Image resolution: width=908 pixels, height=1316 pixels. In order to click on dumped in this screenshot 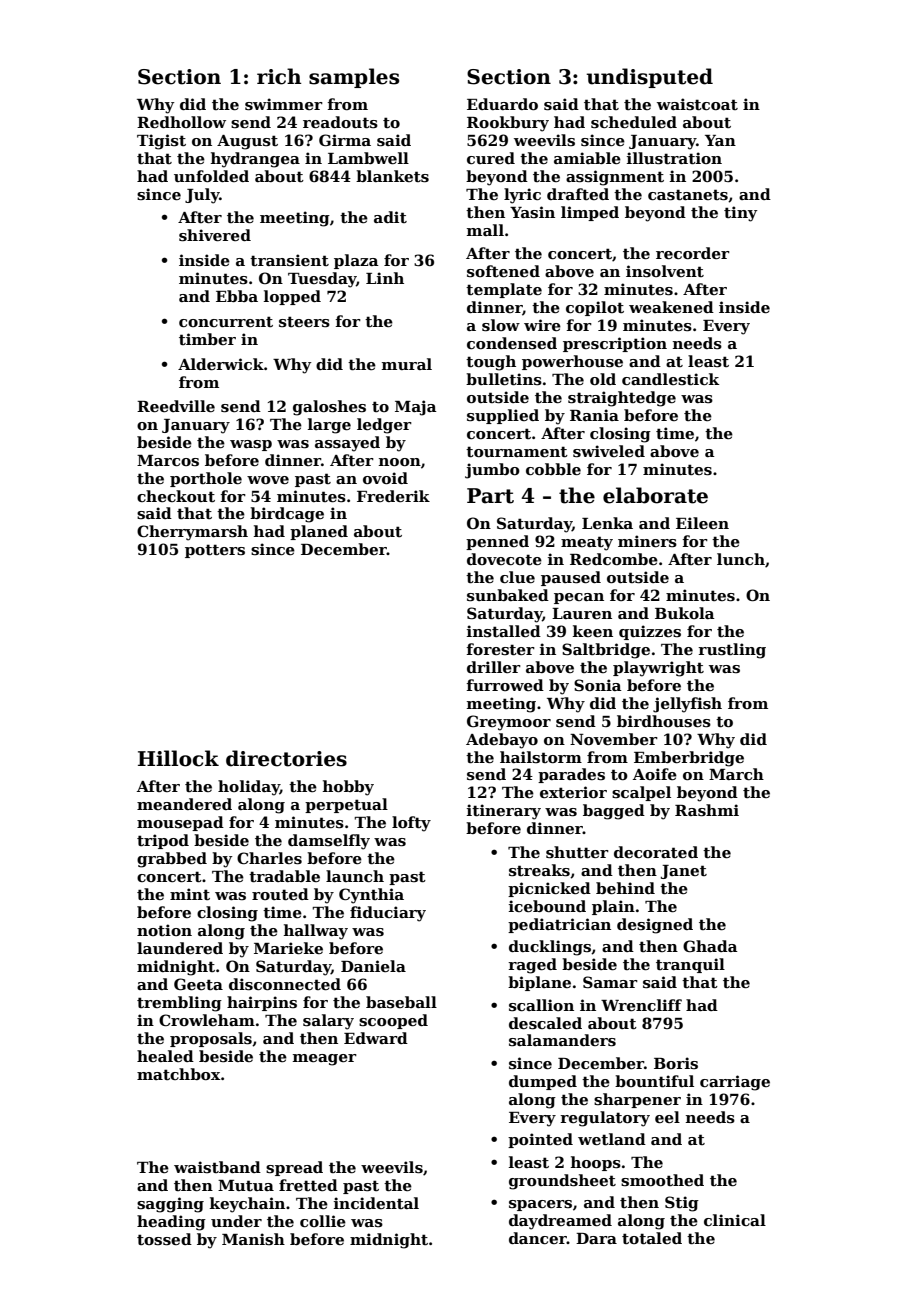, I will do `click(543, 1082)`.
